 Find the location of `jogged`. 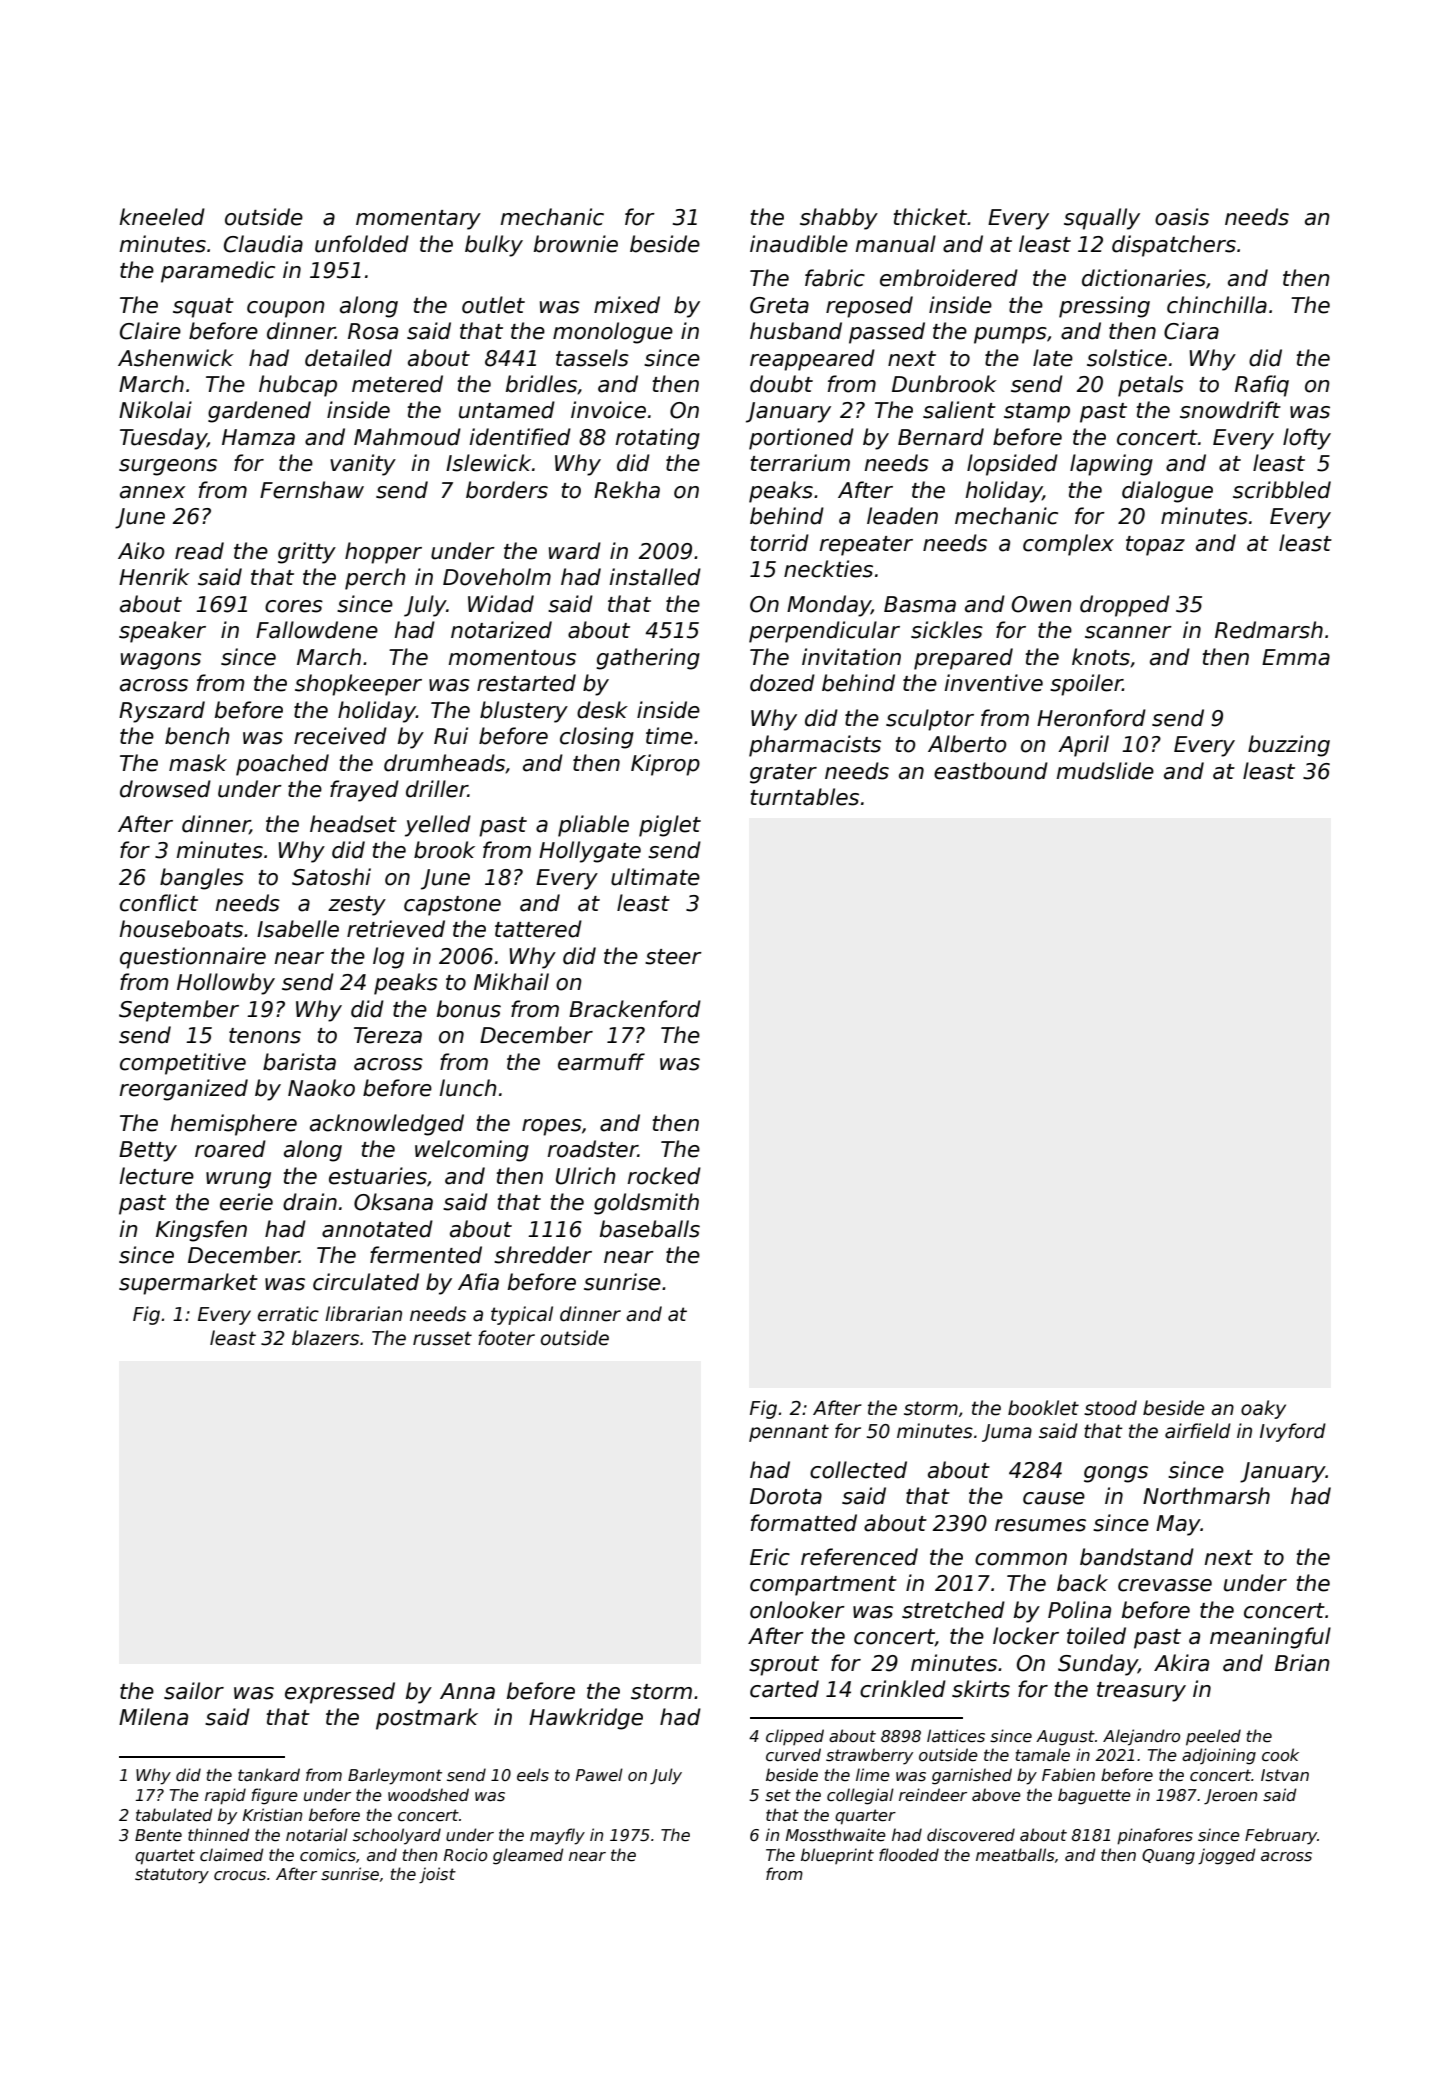

jogged is located at coordinates (1226, 1856).
